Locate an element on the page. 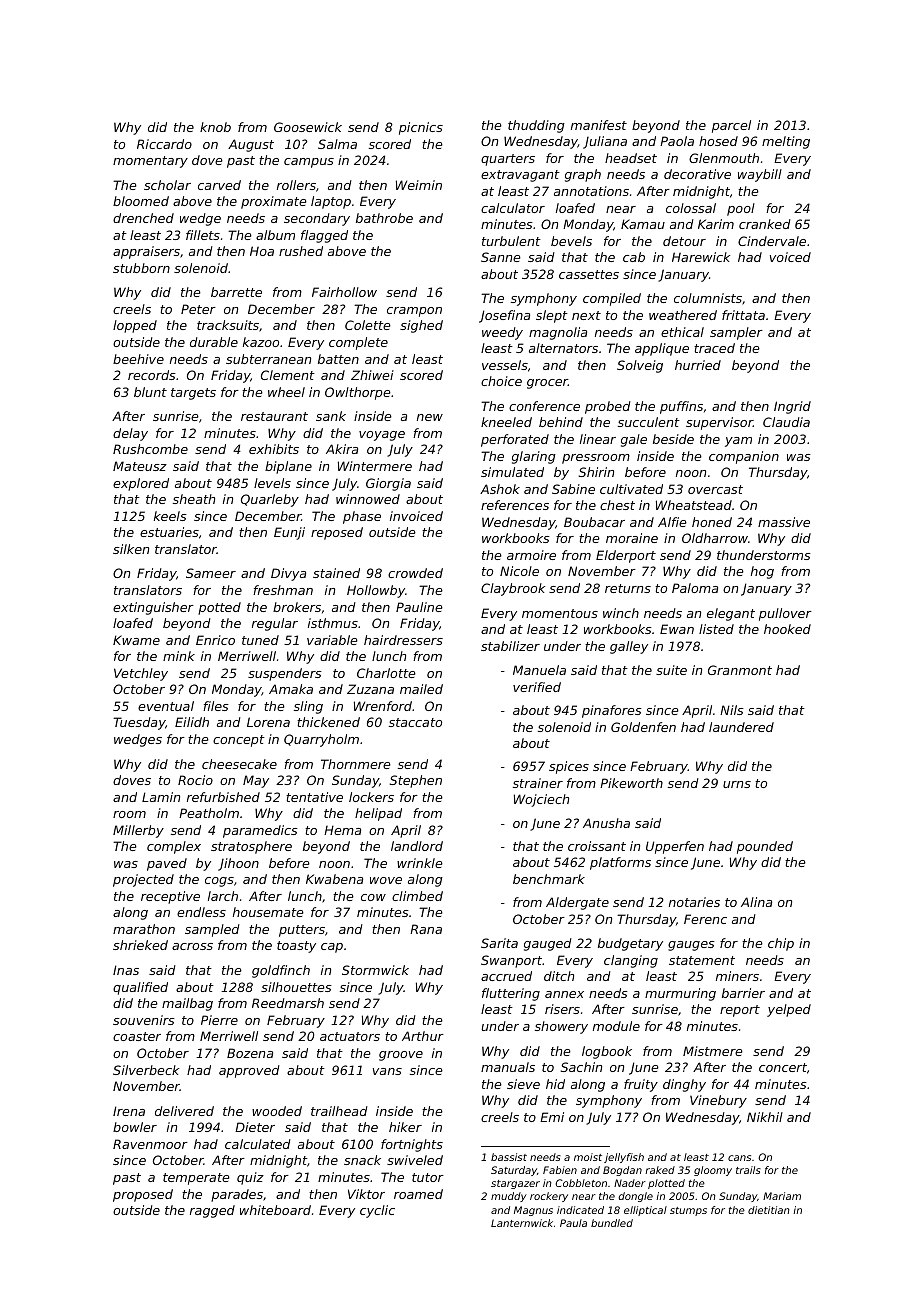 This page has height=1308, width=924. Goosewick is located at coordinates (308, 127).
